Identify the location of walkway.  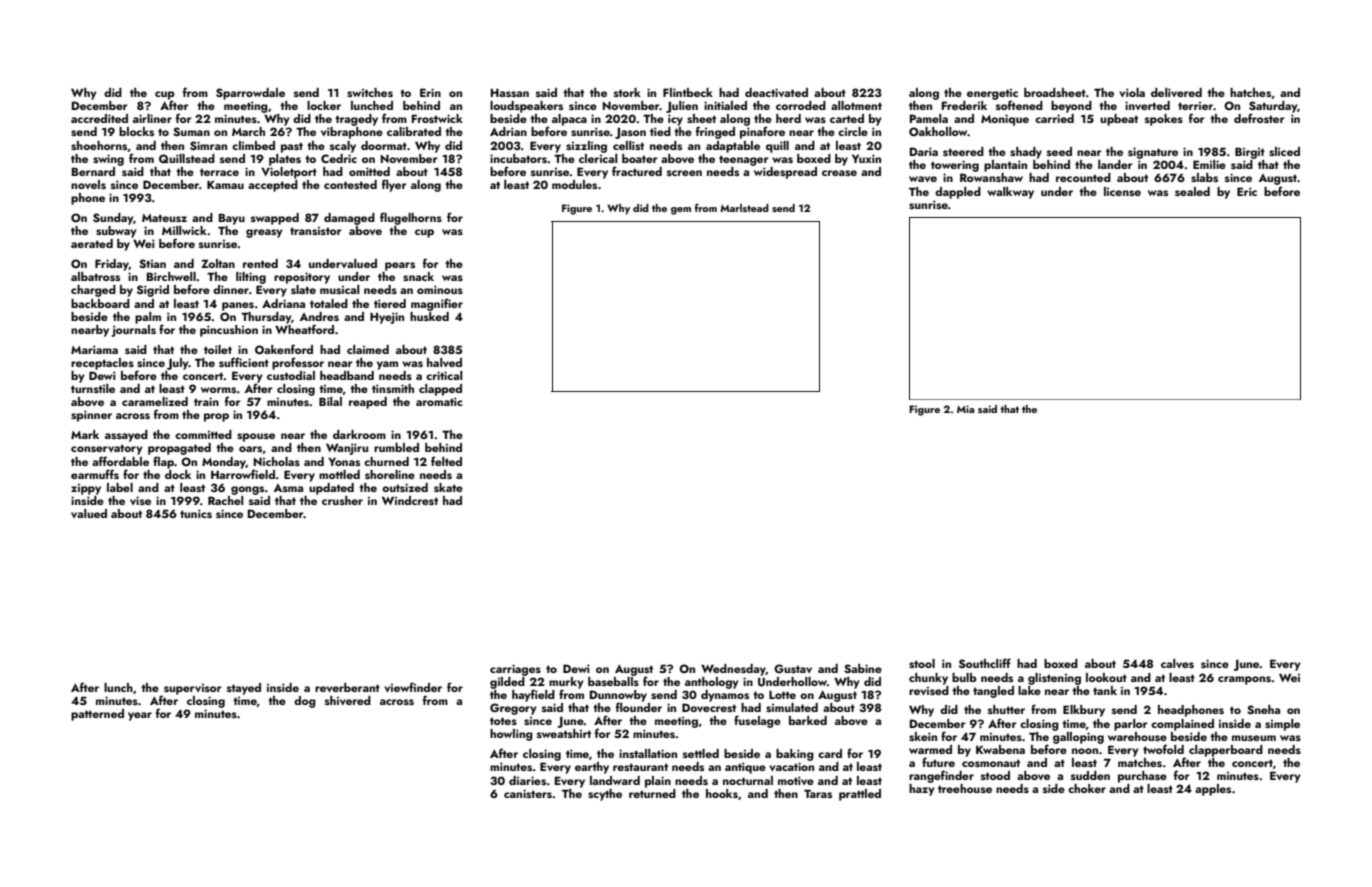
(1010, 193).
